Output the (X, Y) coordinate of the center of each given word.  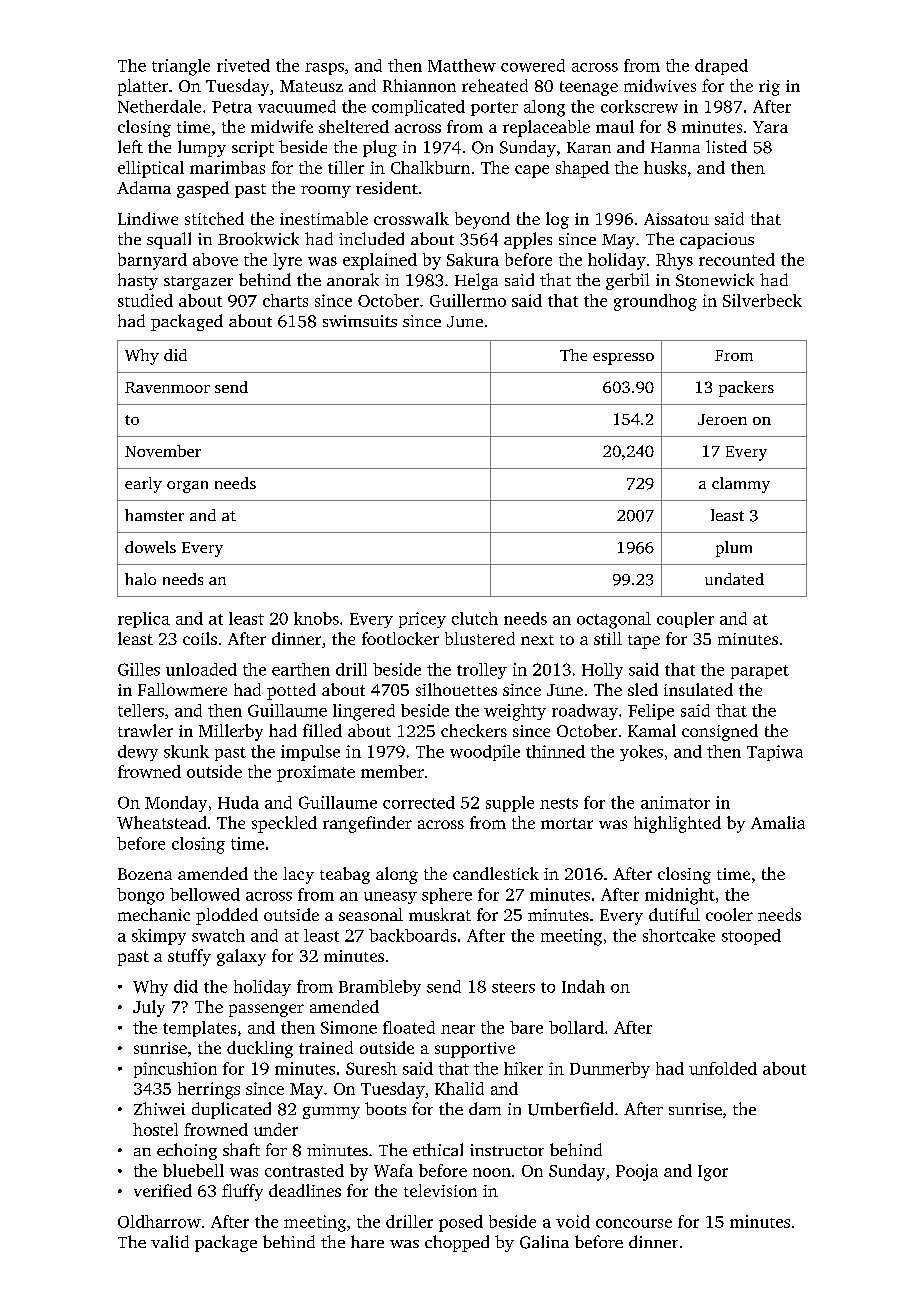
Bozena (145, 874)
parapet (760, 672)
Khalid (459, 1088)
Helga (476, 281)
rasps (324, 69)
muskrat (440, 914)
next (537, 640)
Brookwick (258, 238)
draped (721, 67)
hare (367, 1241)
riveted (243, 65)
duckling (260, 1049)
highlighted (677, 824)
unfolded (723, 1068)
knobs (316, 618)
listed (726, 146)
